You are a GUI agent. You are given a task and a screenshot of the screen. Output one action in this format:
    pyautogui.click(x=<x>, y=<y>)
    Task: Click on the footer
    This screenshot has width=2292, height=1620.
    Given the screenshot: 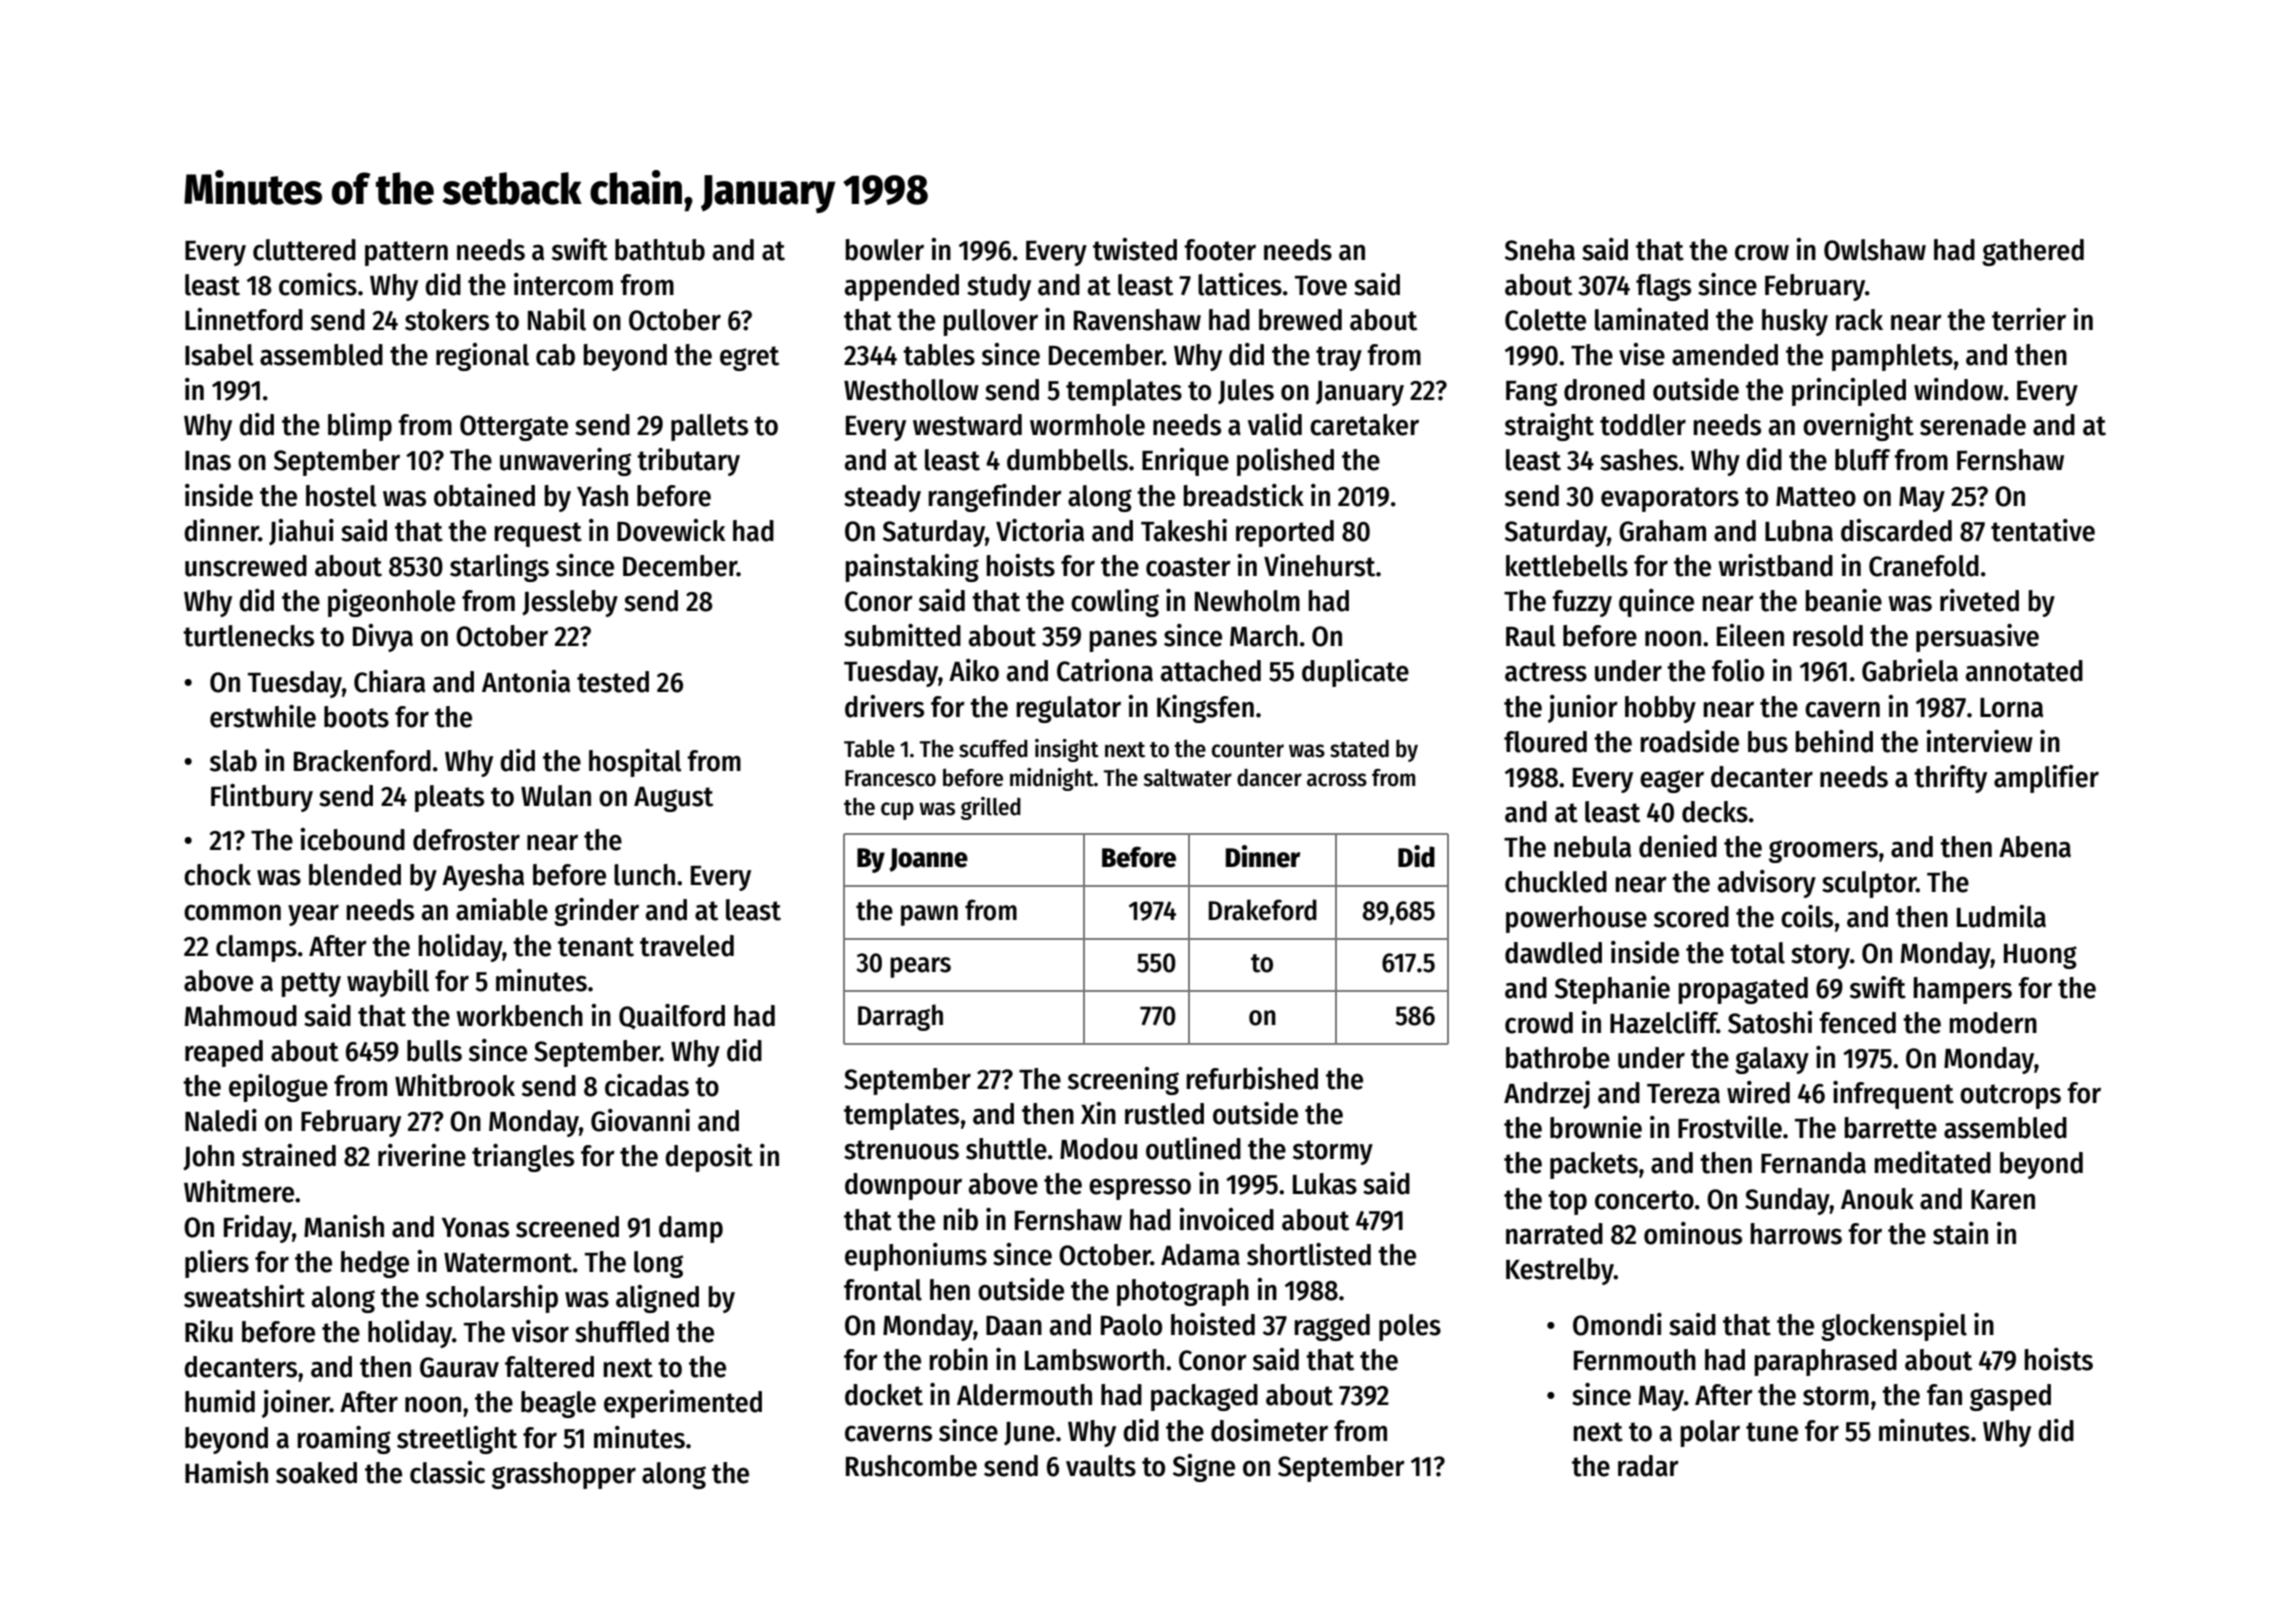 What is the action you would take?
    pyautogui.click(x=1220, y=250)
